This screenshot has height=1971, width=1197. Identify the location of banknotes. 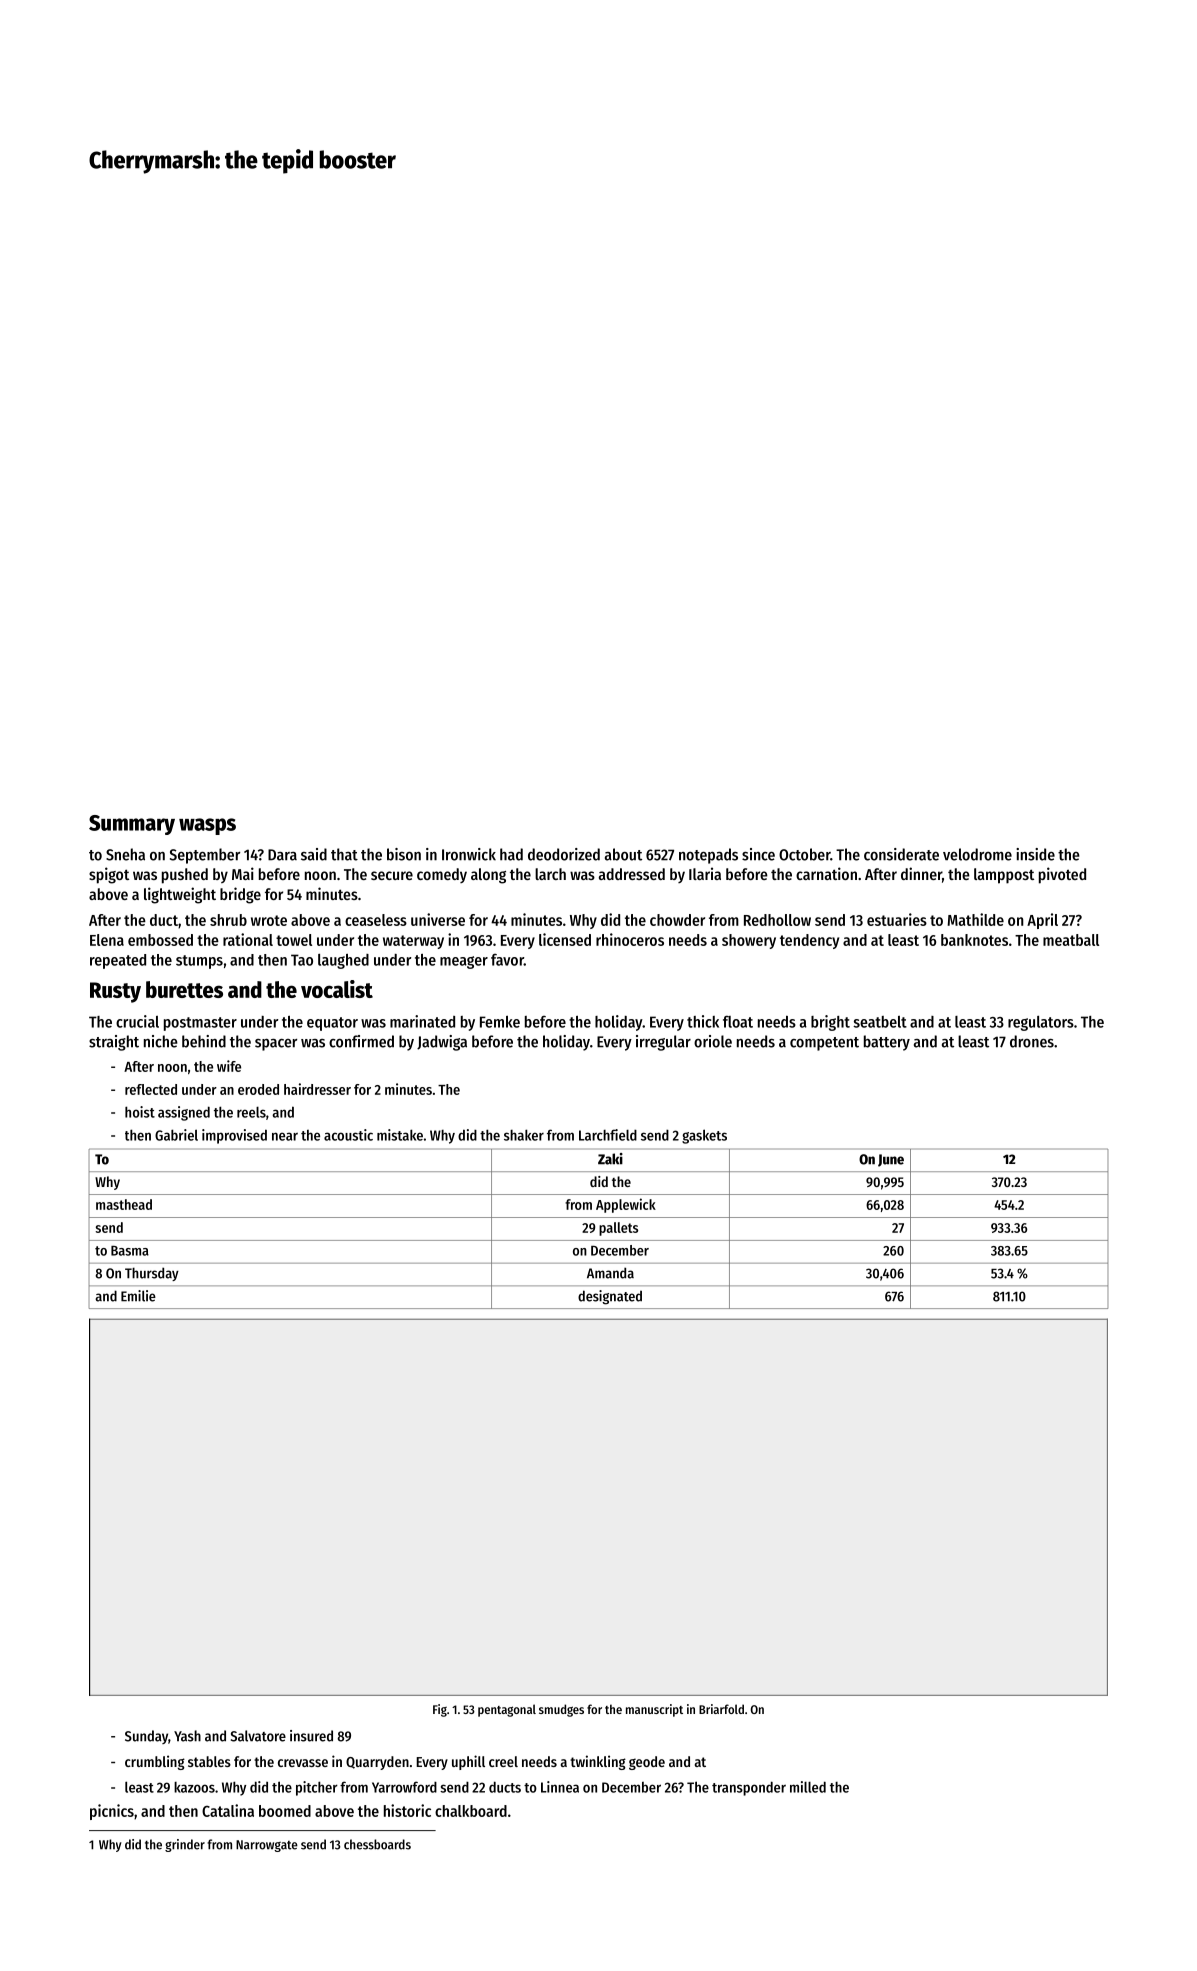
(974, 940).
